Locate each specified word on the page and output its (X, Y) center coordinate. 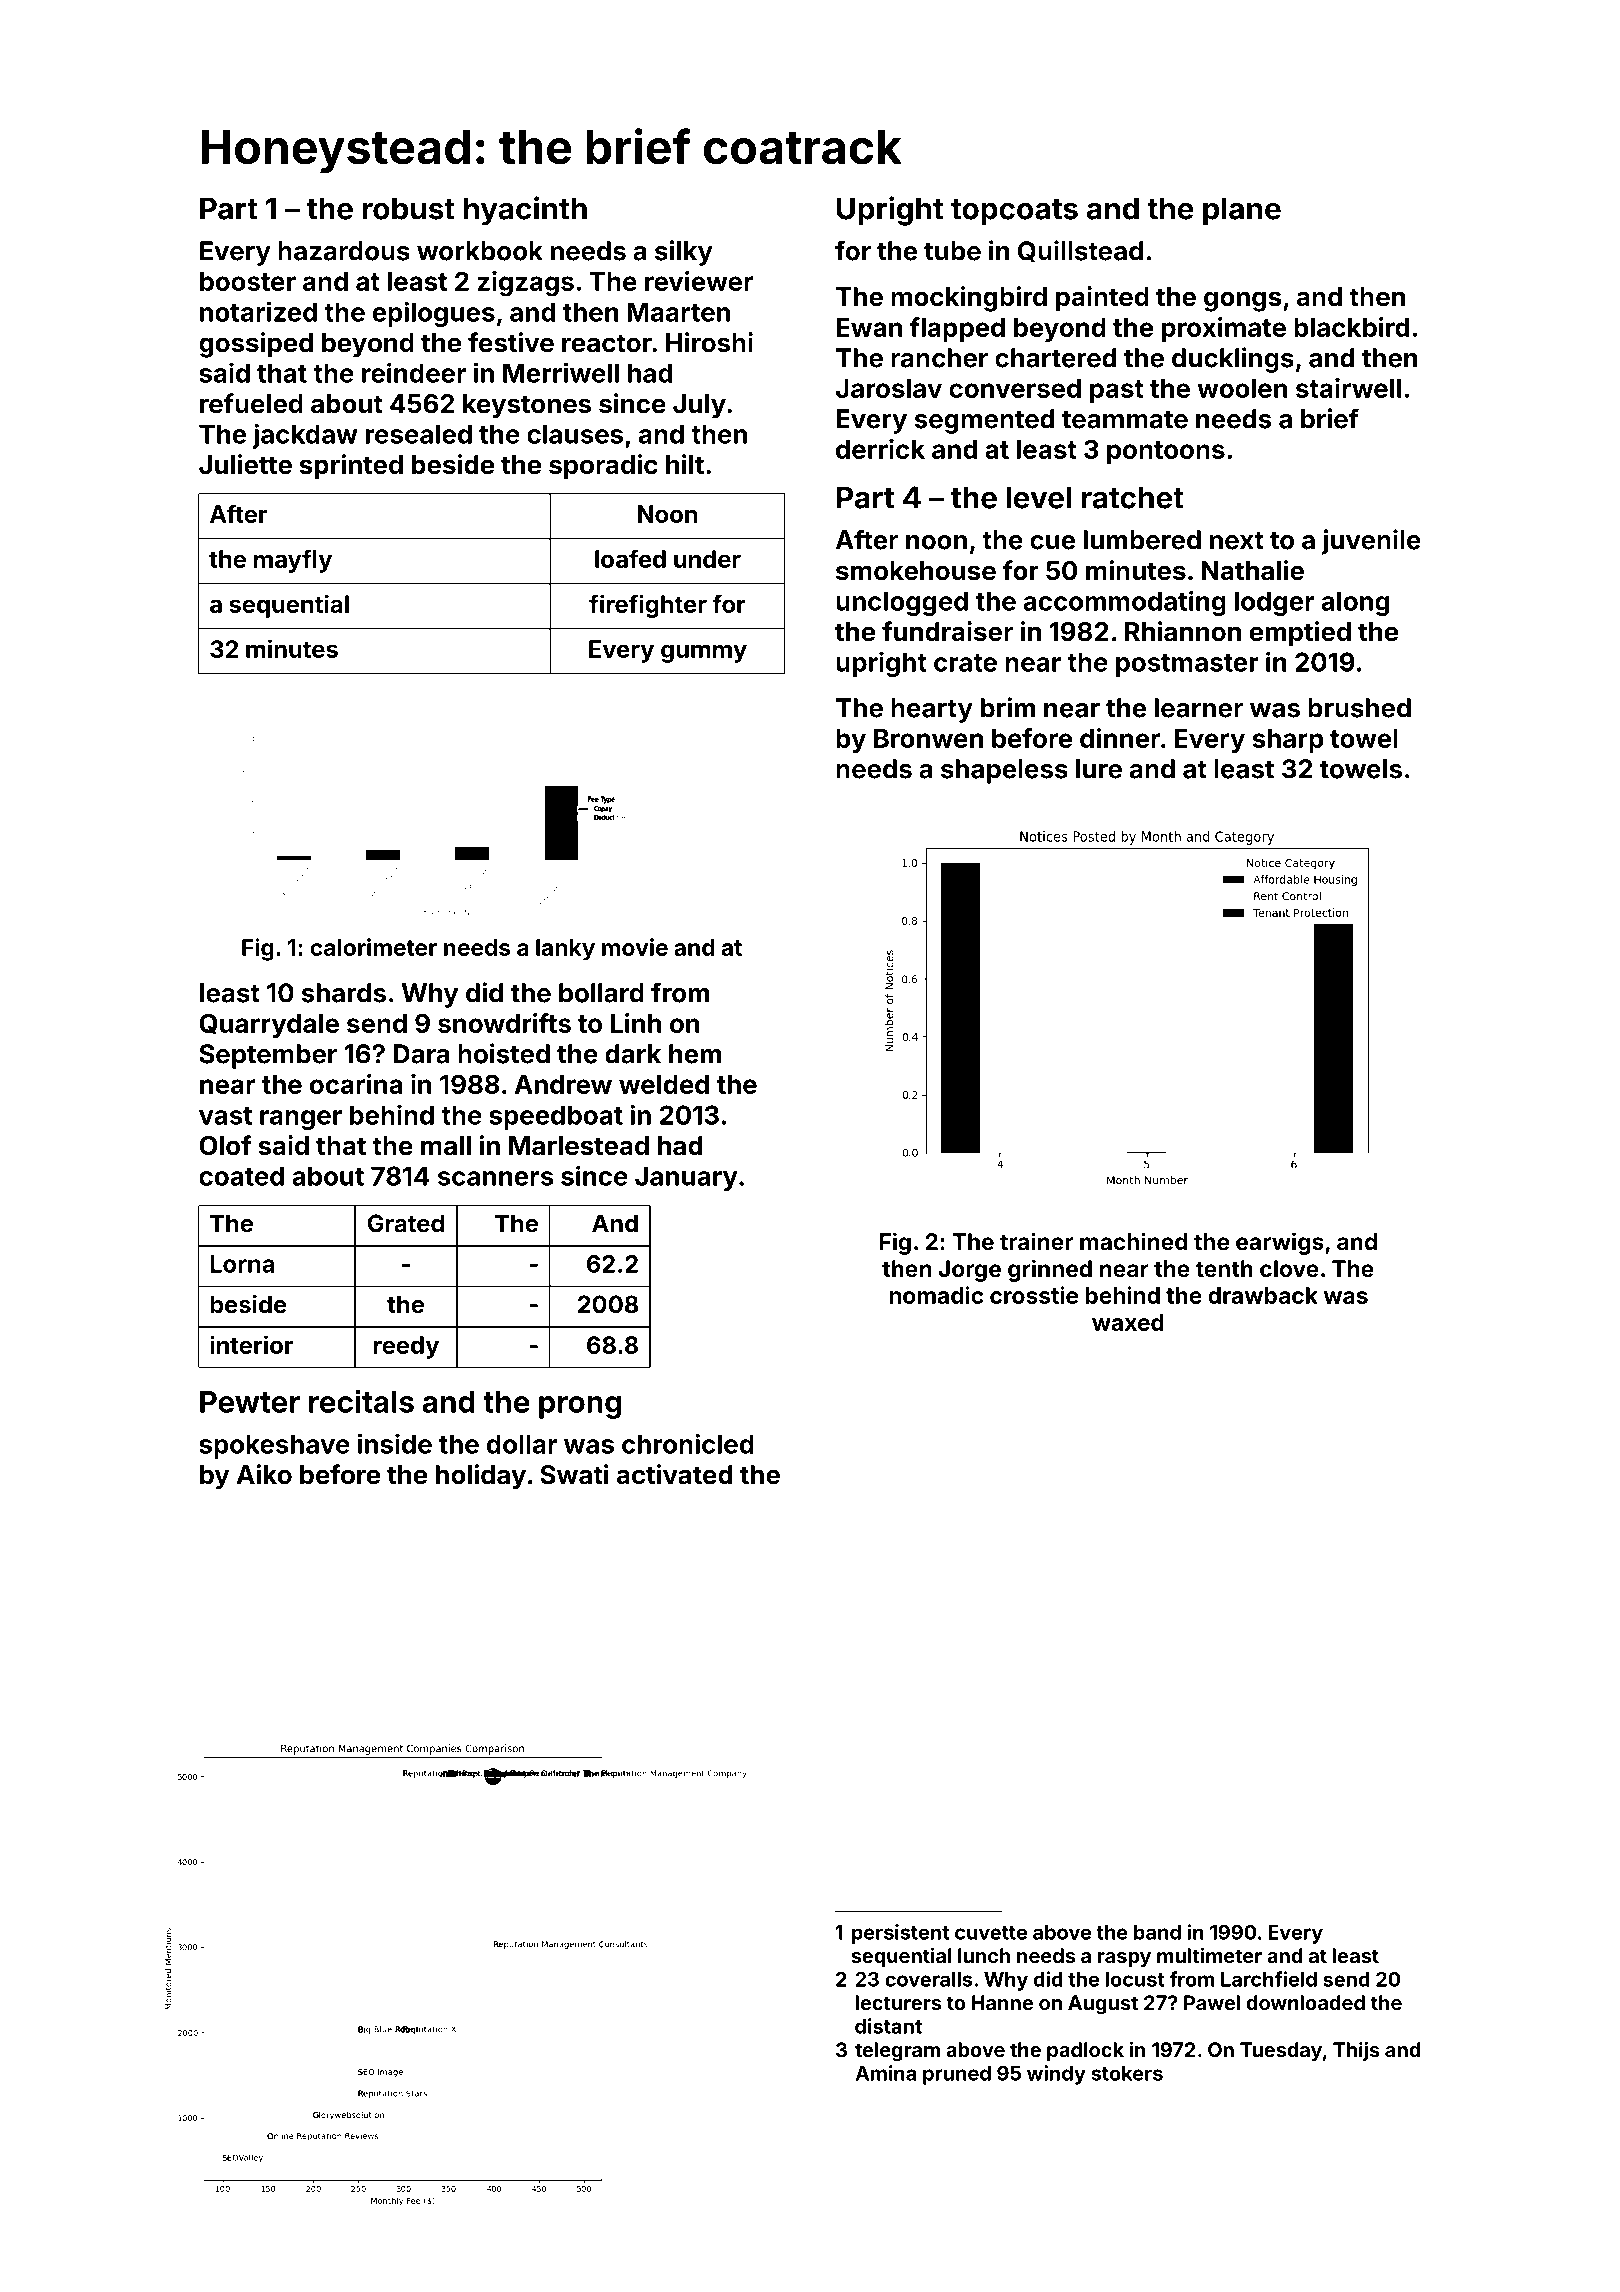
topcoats (1014, 212)
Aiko (264, 1474)
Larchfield (1269, 1979)
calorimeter (373, 947)
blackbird (1351, 327)
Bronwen (928, 738)
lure (1099, 769)
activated (674, 1474)
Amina (886, 2073)
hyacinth (525, 211)
